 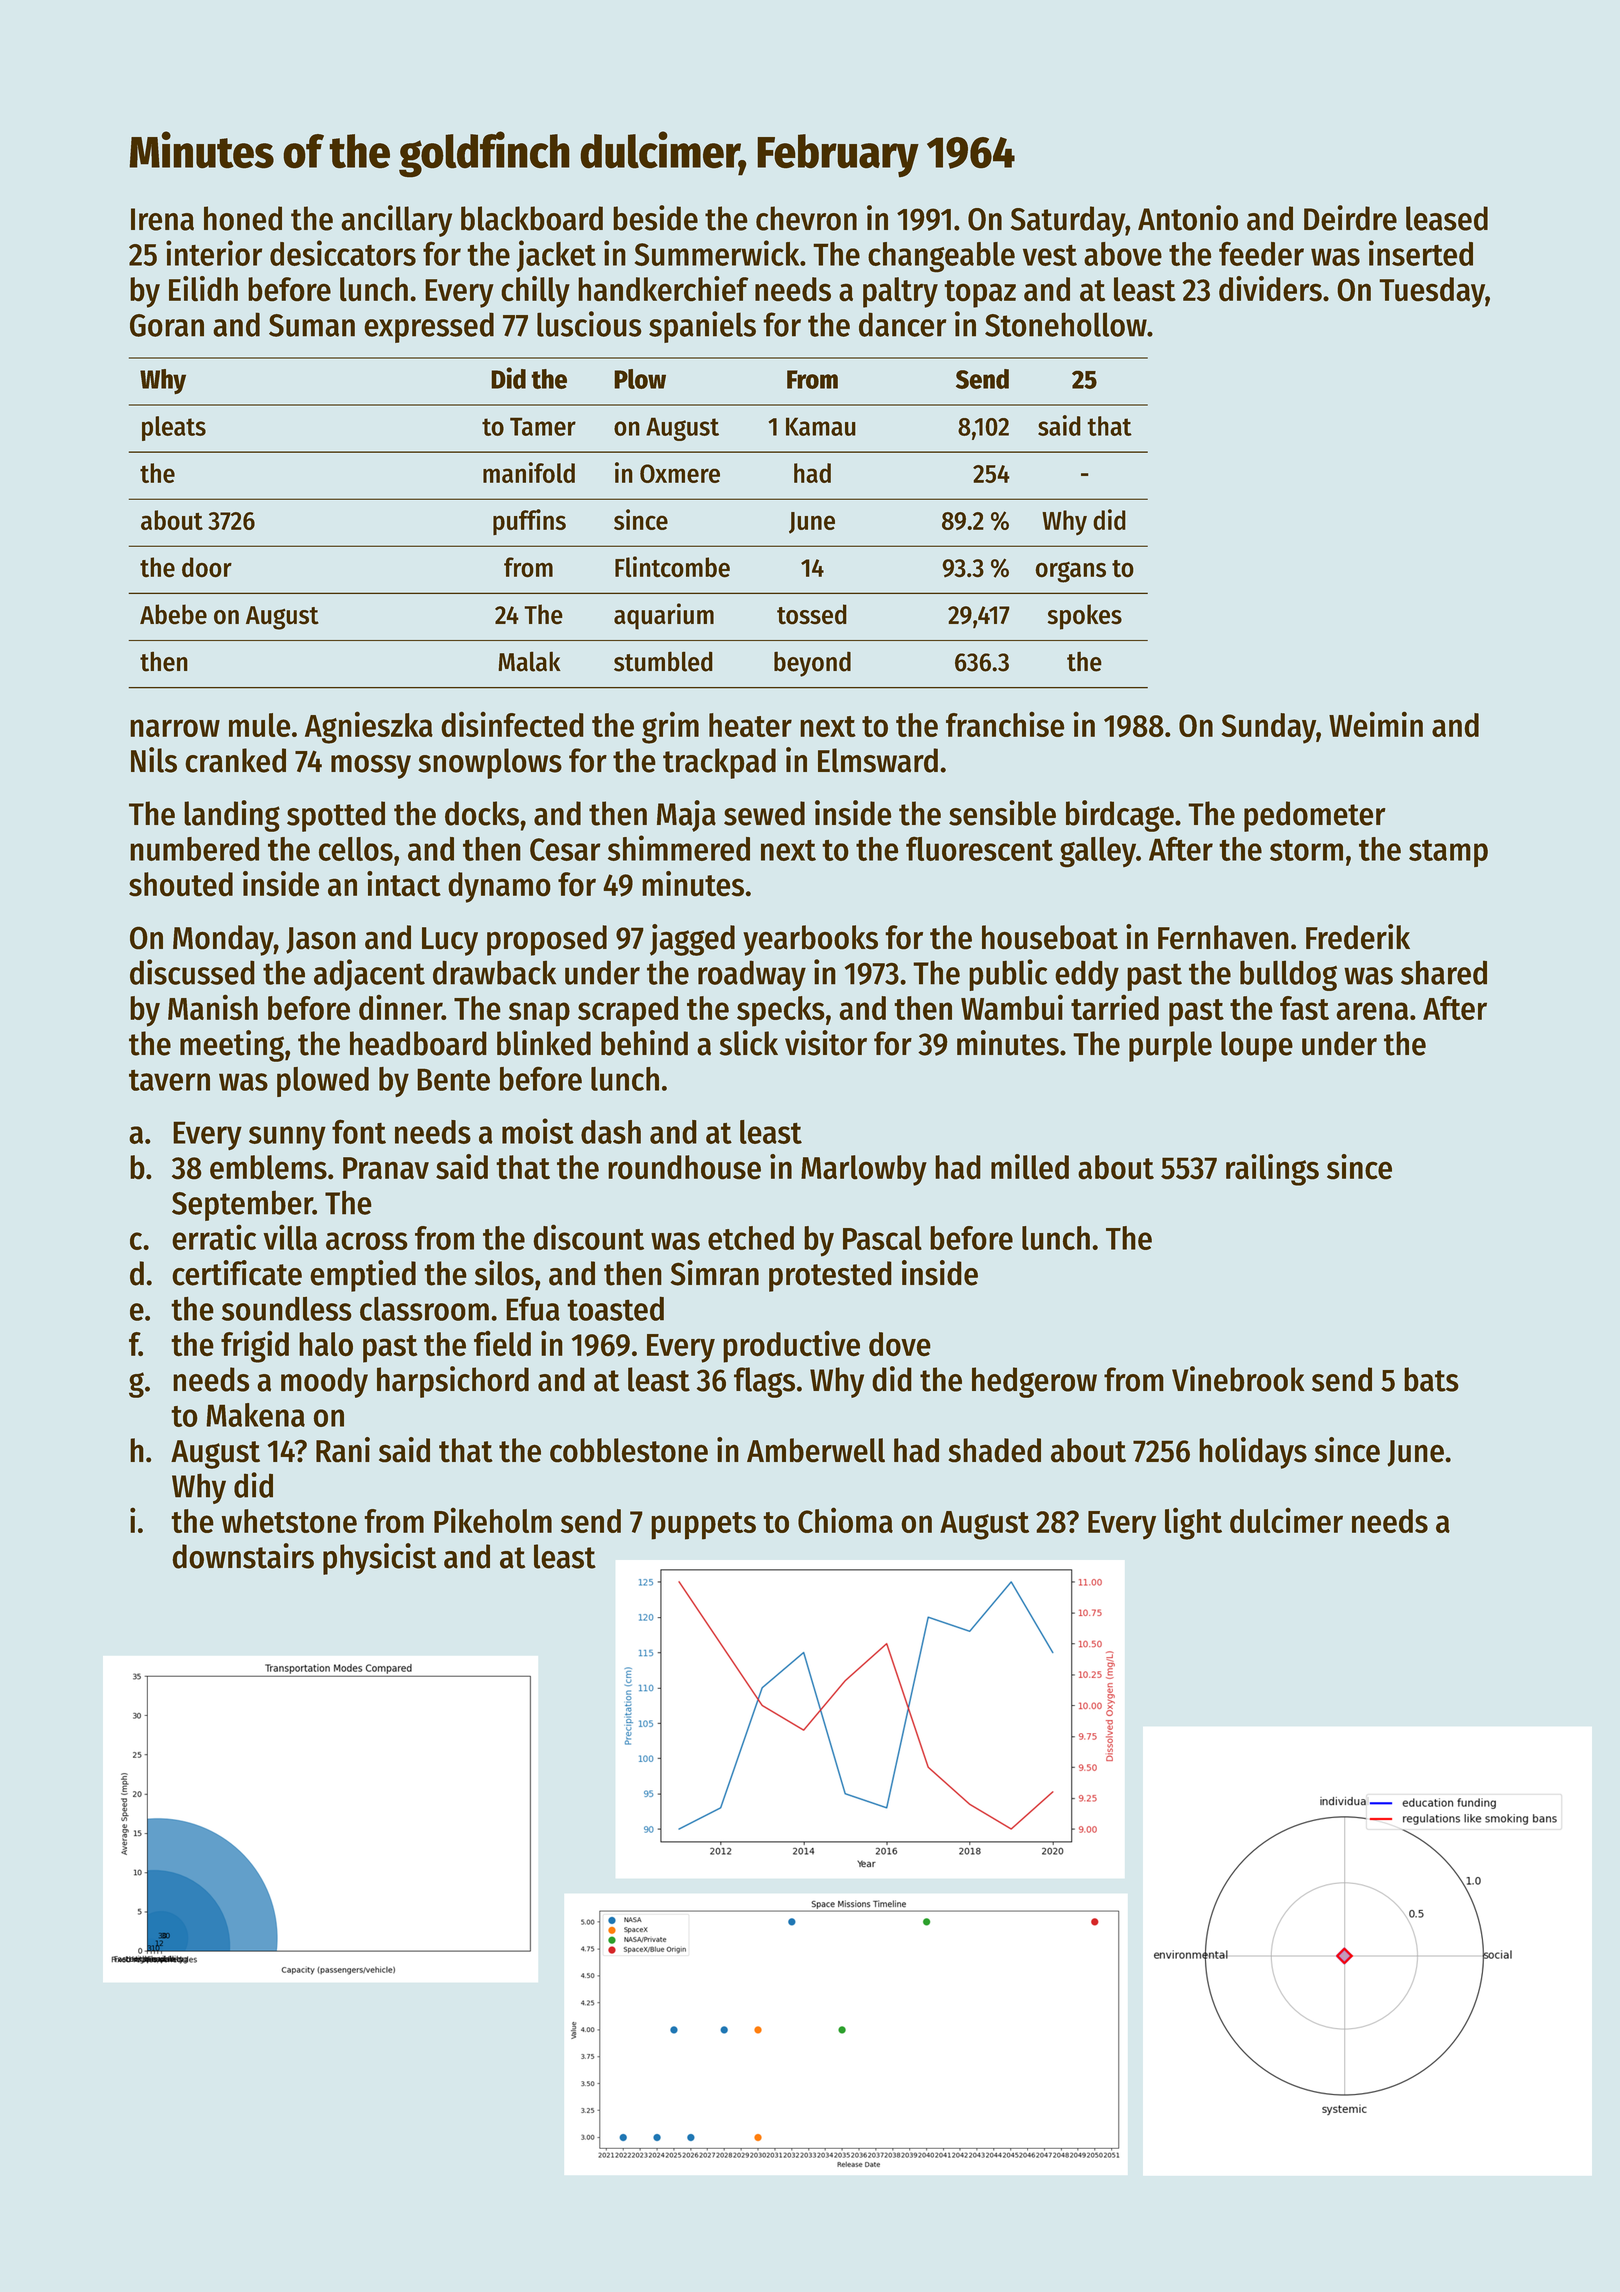 I want to click on dash, so click(x=611, y=1132).
